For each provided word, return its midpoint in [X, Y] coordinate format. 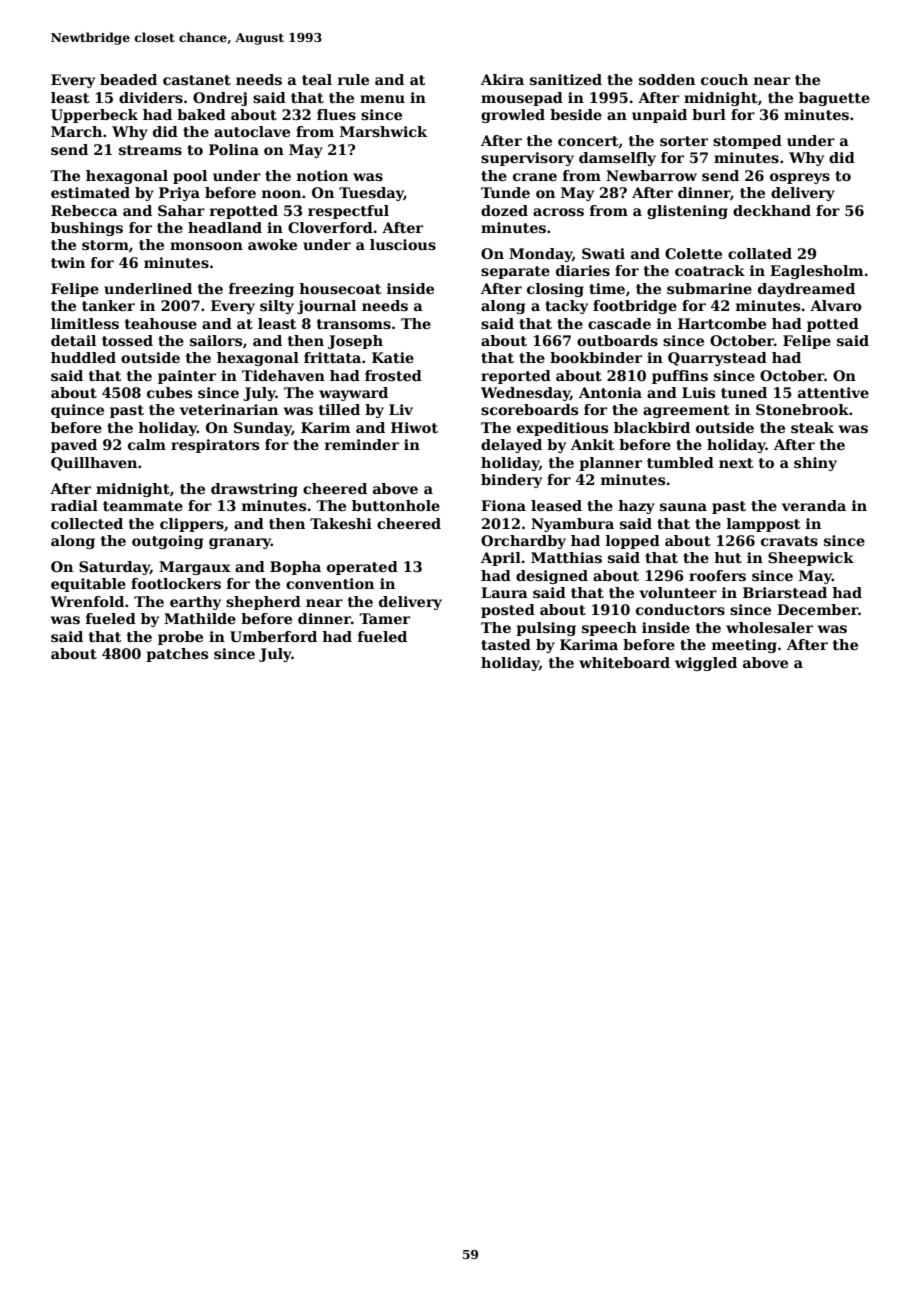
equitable [88, 585]
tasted [506, 644]
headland [225, 227]
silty [277, 307]
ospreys [800, 178]
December [817, 609]
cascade [619, 323]
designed [552, 577]
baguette [834, 99]
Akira [502, 79]
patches [177, 655]
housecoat [340, 288]
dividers [151, 97]
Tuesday [371, 194]
